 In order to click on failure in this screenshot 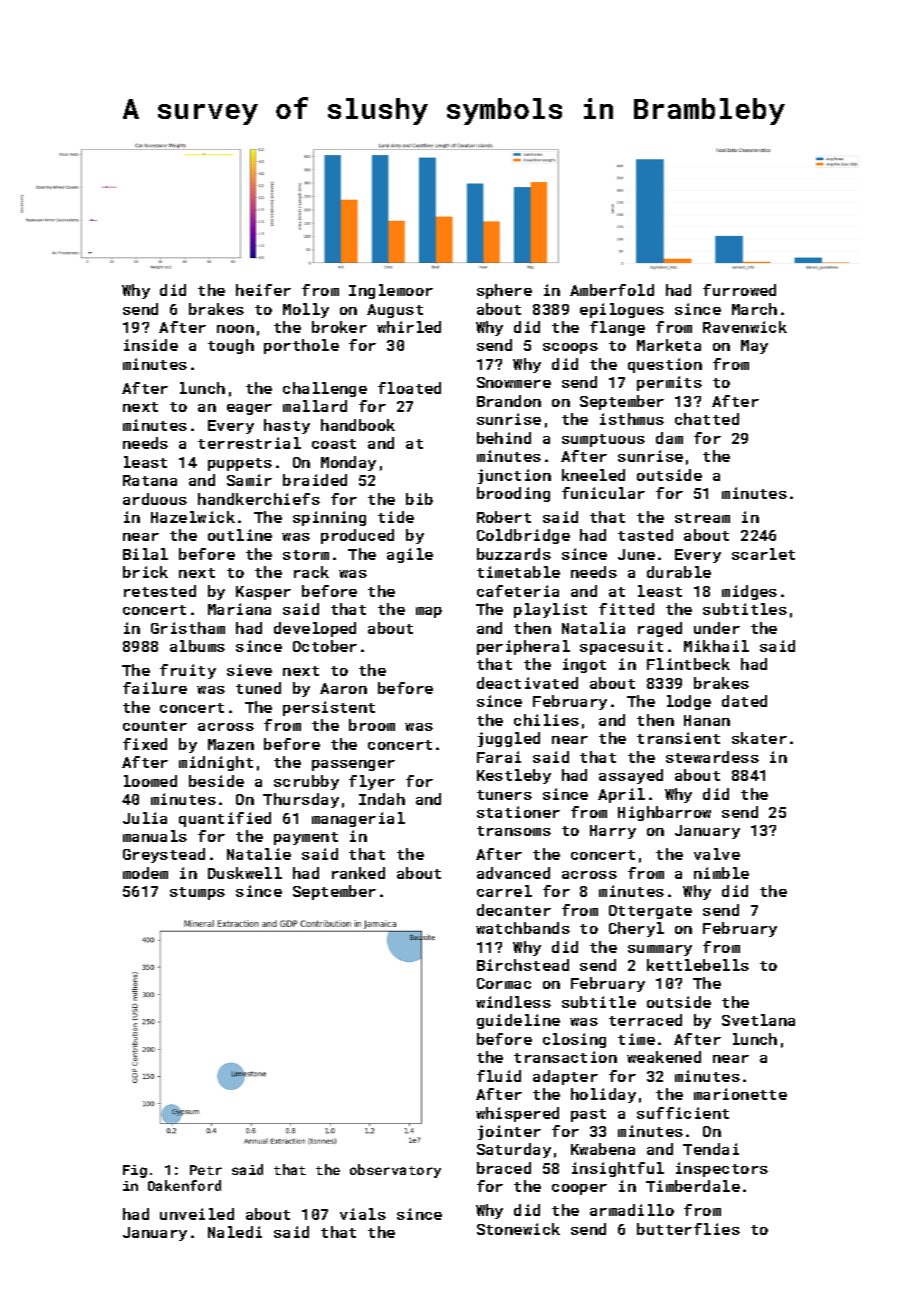, I will do `click(155, 688)`.
